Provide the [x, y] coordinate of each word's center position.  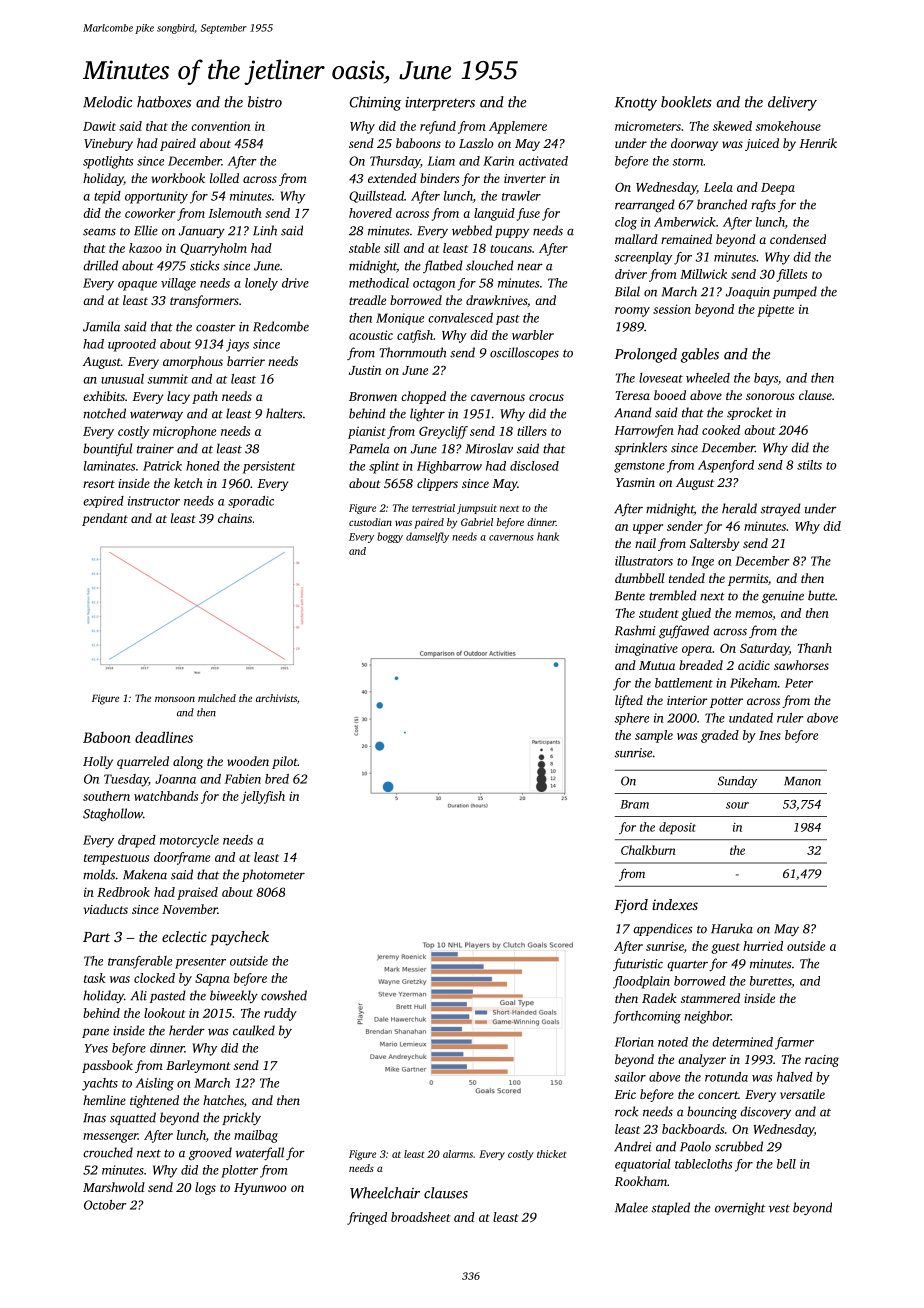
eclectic [184, 936]
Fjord [631, 906]
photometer [273, 875]
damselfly [427, 537]
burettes [771, 982]
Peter [799, 683]
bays [766, 379]
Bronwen [373, 396]
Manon [802, 781]
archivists [276, 698]
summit [167, 379]
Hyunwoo [260, 1189]
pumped [795, 292]
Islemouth [235, 213]
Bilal [627, 291]
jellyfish [263, 797]
